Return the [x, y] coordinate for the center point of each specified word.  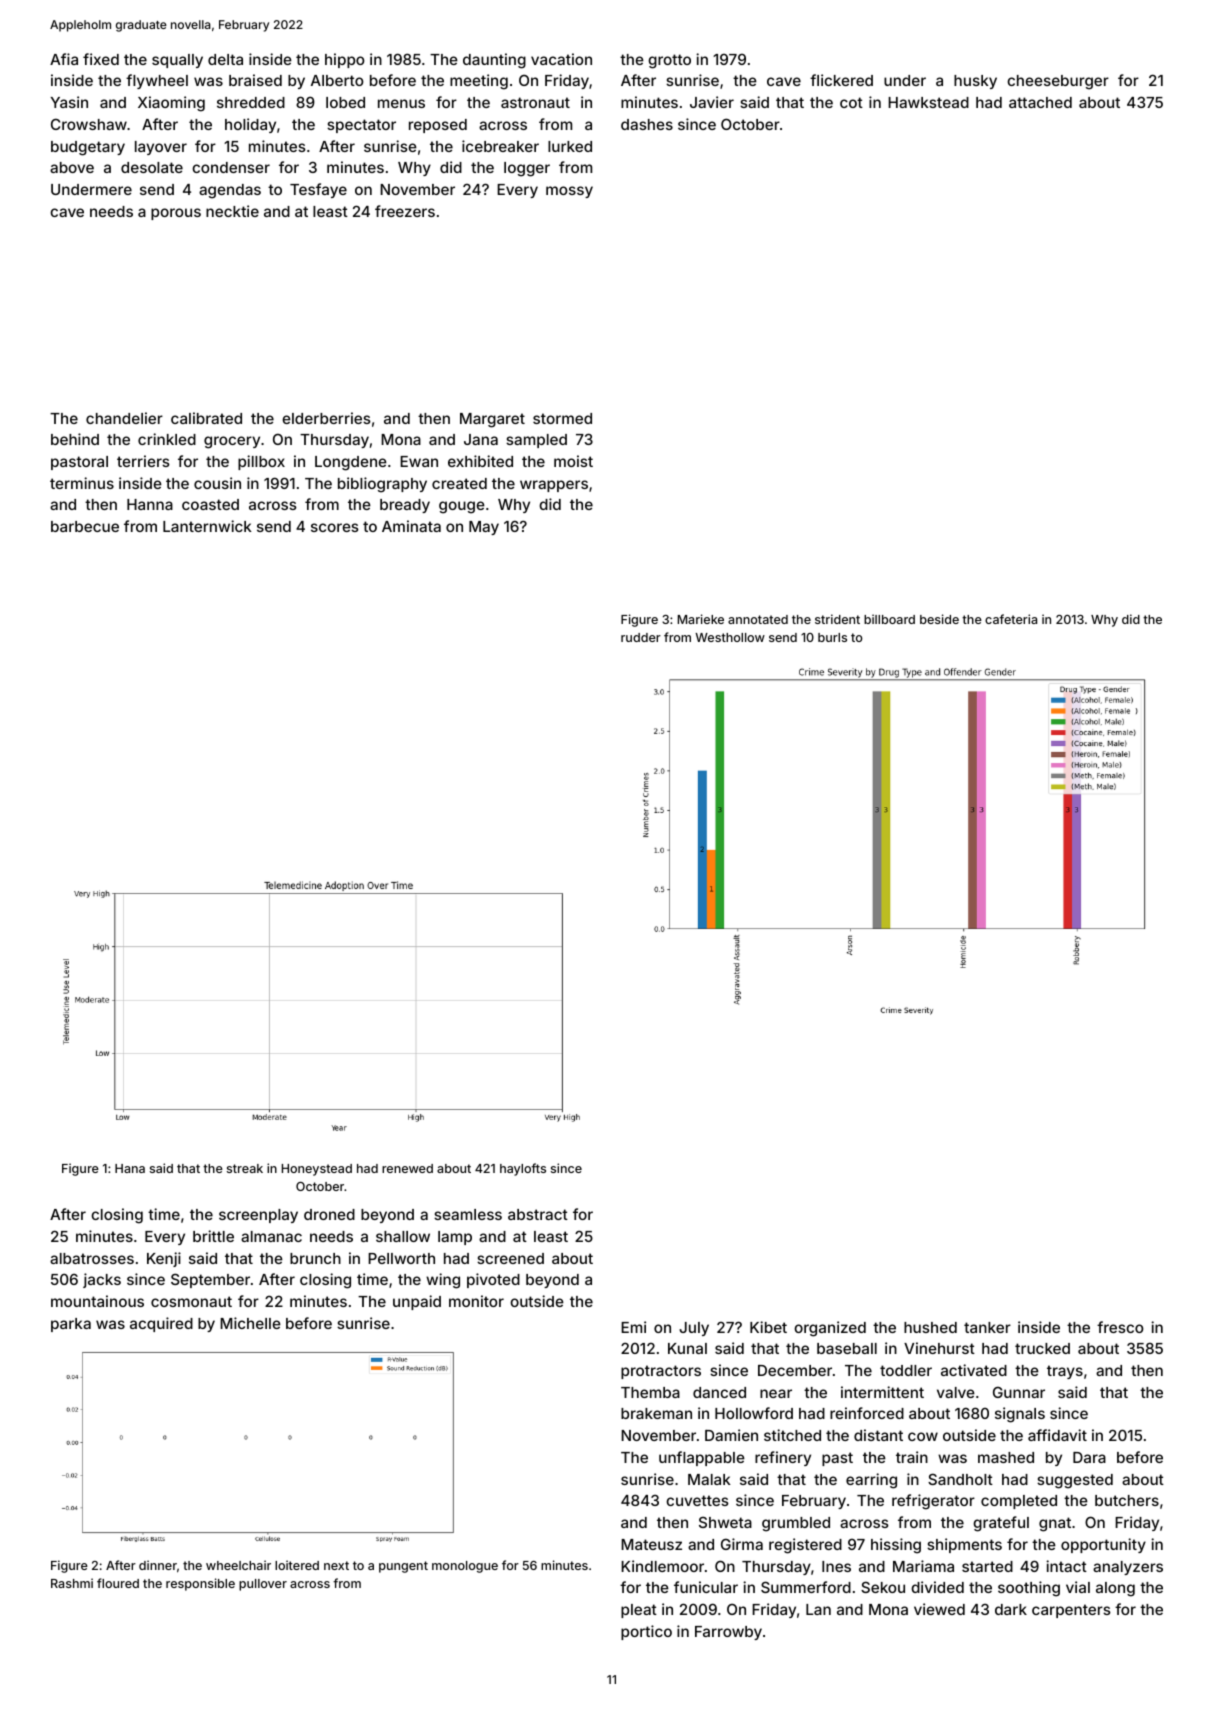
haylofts [523, 1169]
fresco [1120, 1327]
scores [335, 527]
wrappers [554, 486]
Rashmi [72, 1583]
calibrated [206, 418]
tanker [987, 1327]
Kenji [164, 1259]
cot [851, 102]
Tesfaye [318, 190]
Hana [130, 1168]
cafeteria [1011, 619]
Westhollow [730, 637]
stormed [562, 418]
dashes [647, 124]
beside [939, 619]
